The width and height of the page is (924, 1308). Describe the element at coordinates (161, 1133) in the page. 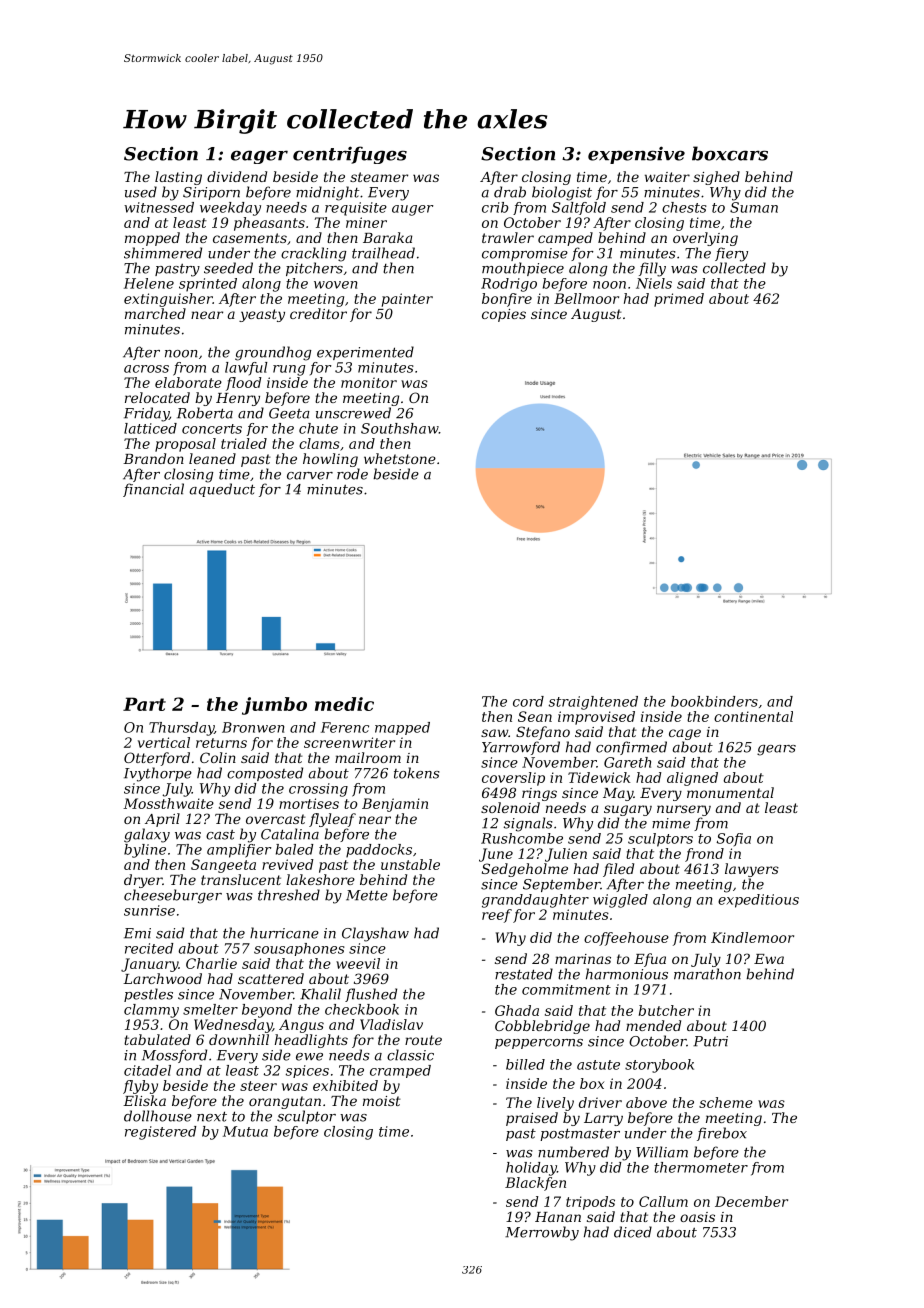

I see `registered` at that location.
